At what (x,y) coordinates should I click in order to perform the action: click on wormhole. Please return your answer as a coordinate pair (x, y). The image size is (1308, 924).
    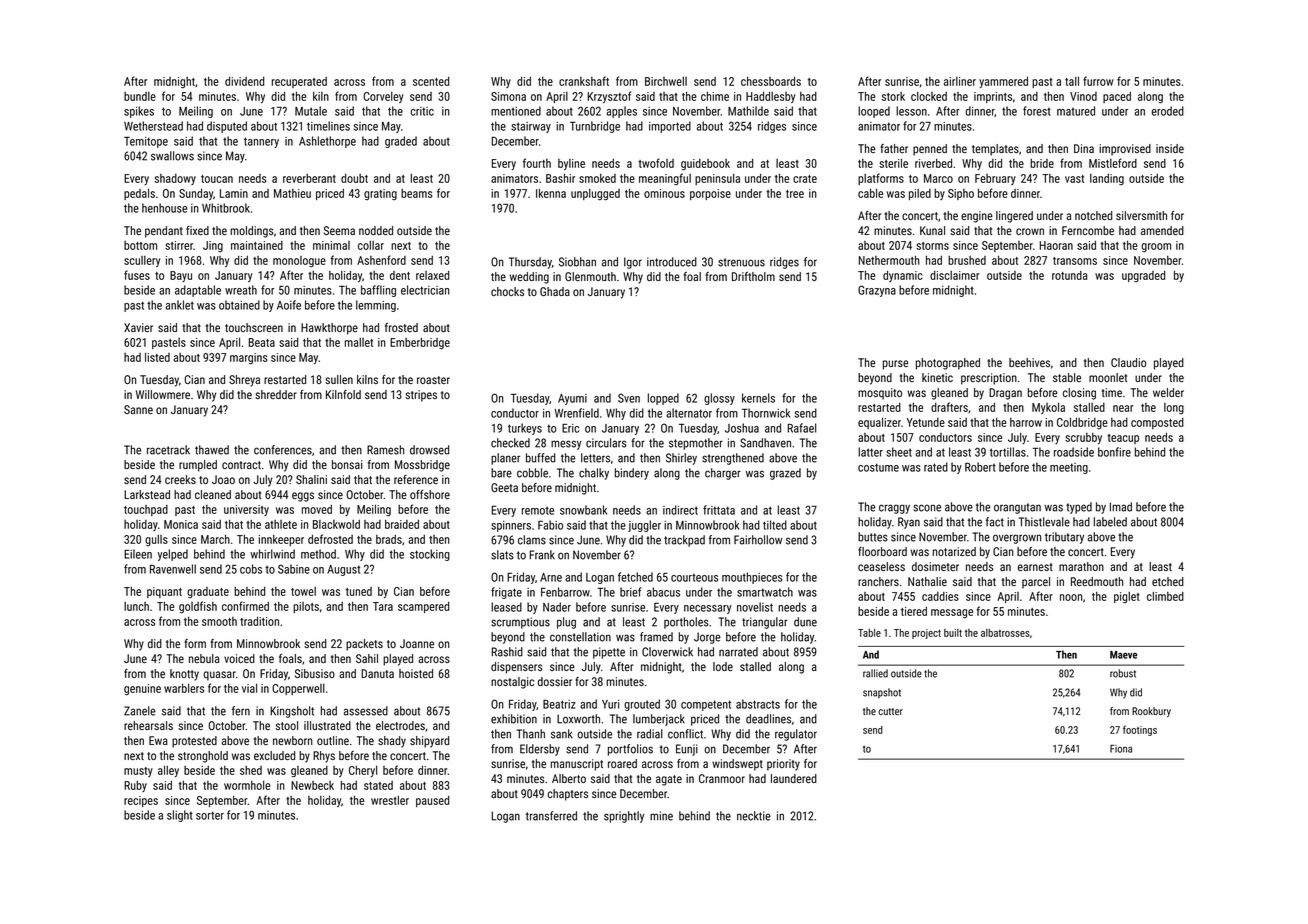
    Looking at the image, I should click on (247, 785).
